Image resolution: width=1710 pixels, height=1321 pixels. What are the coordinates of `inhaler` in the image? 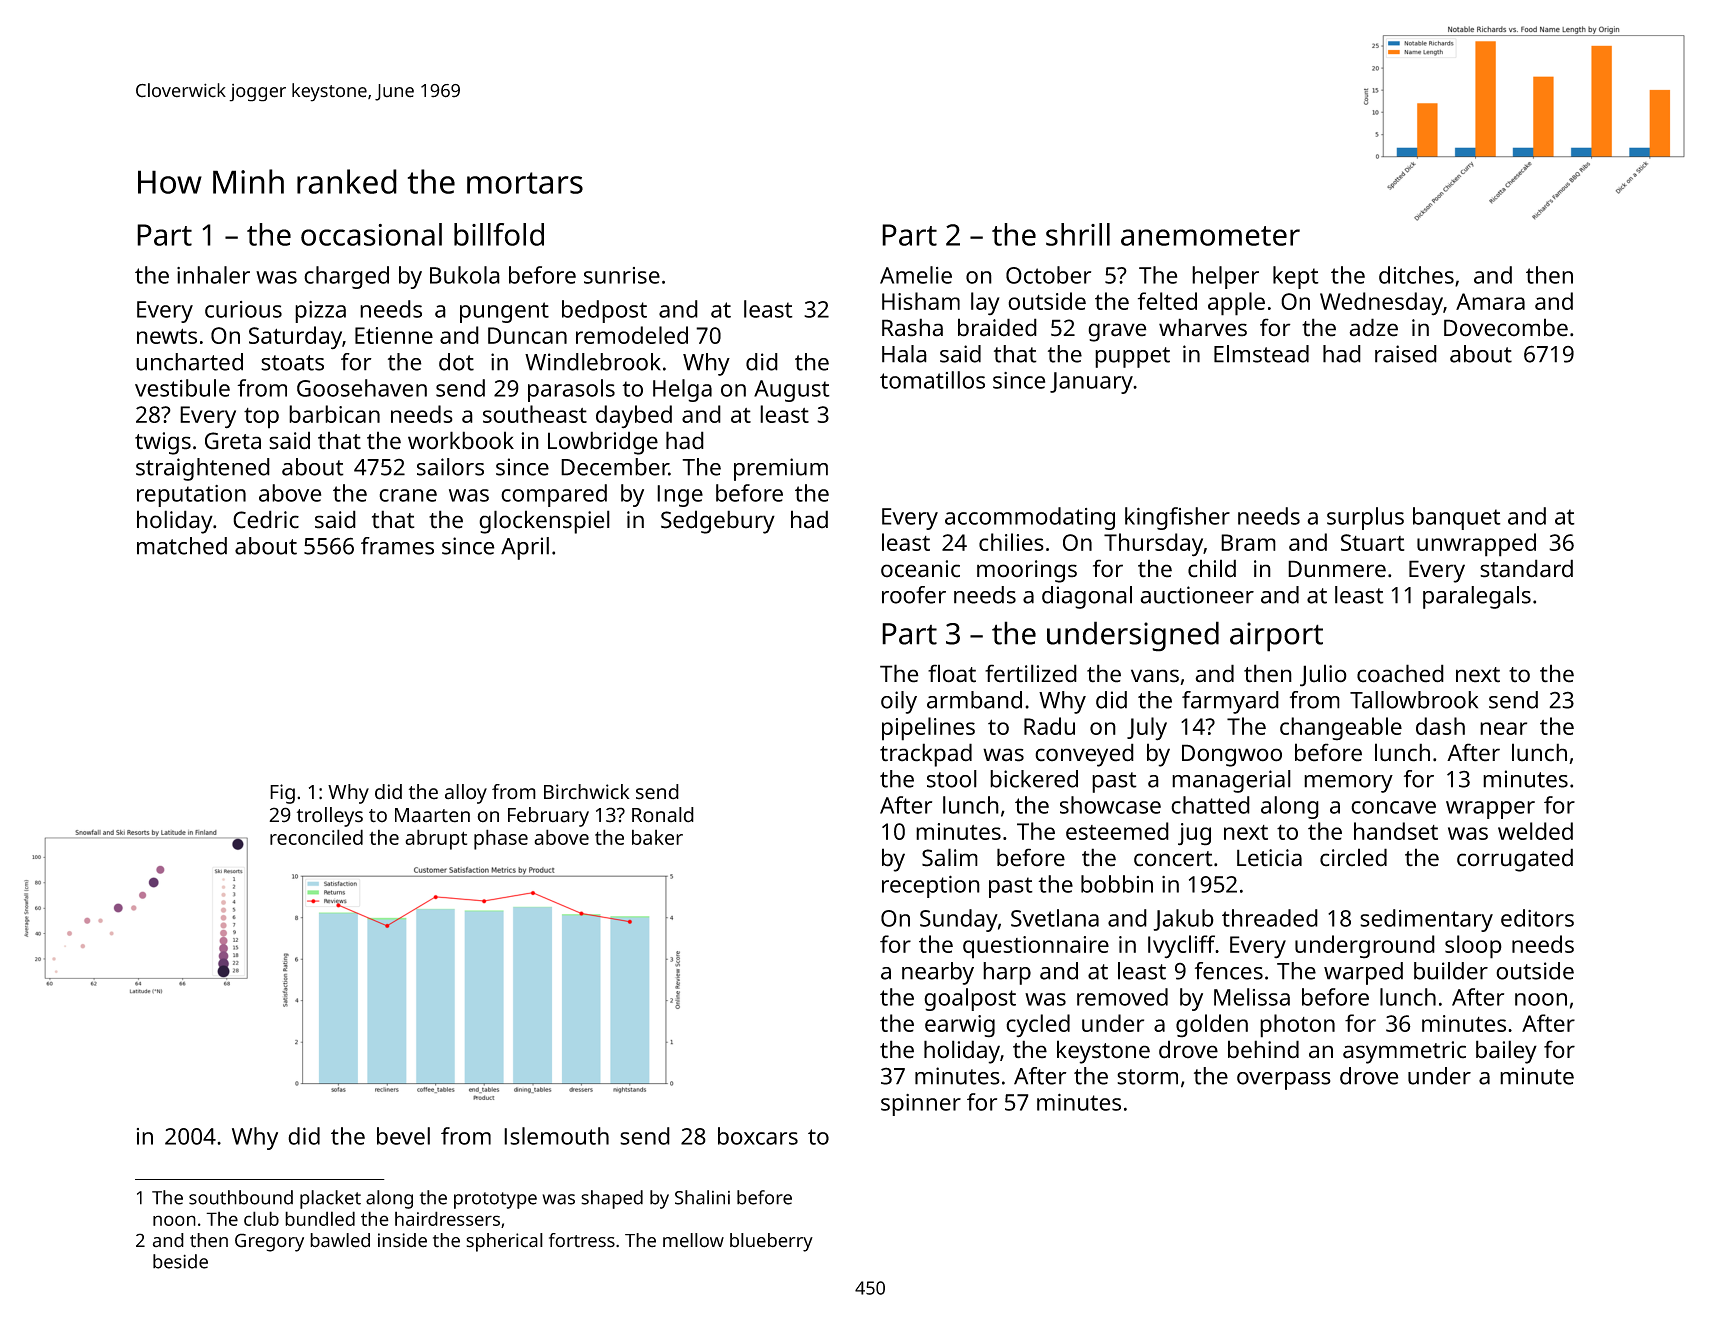 It's located at (213, 275).
